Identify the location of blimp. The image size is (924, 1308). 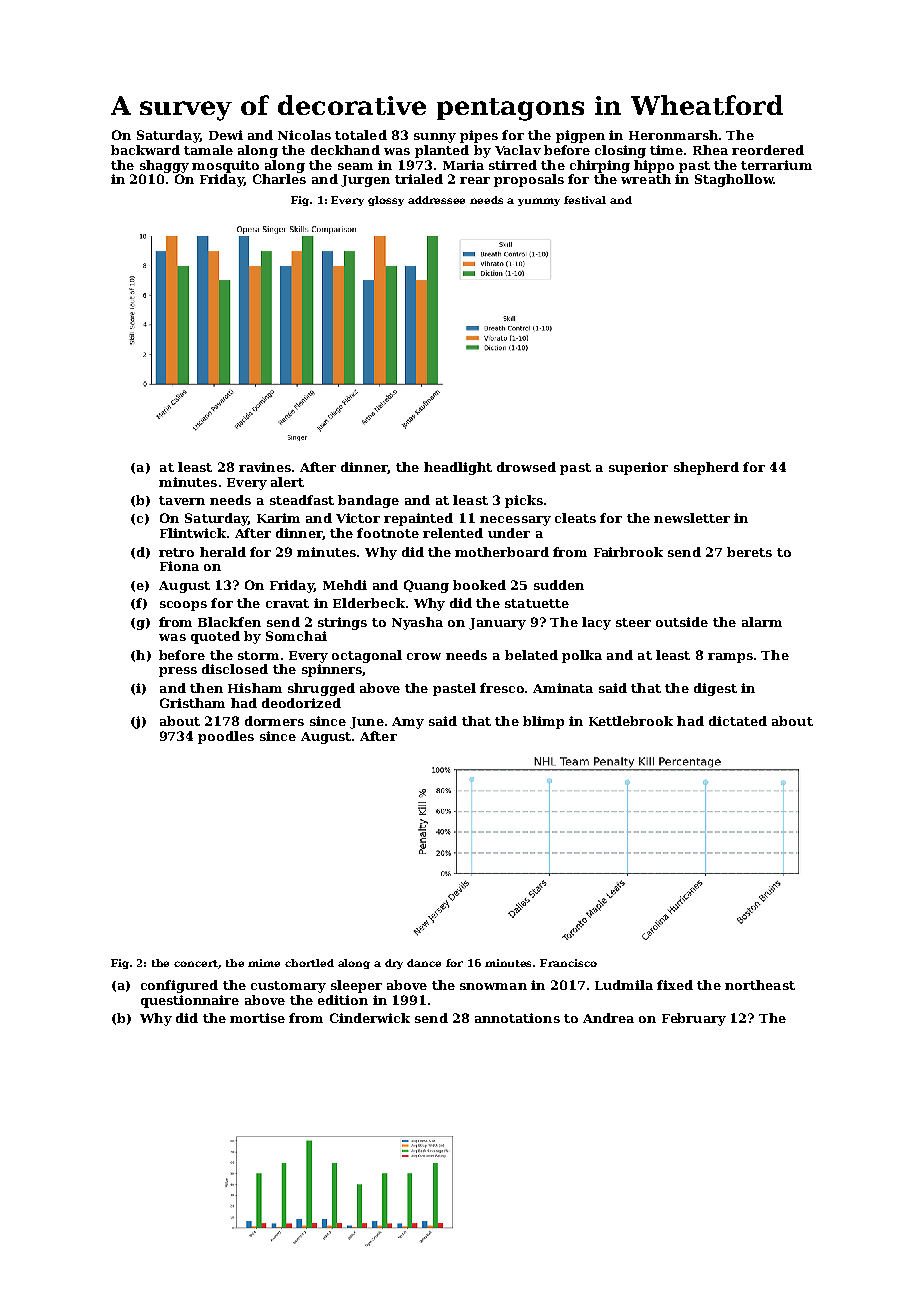
(543, 722).
